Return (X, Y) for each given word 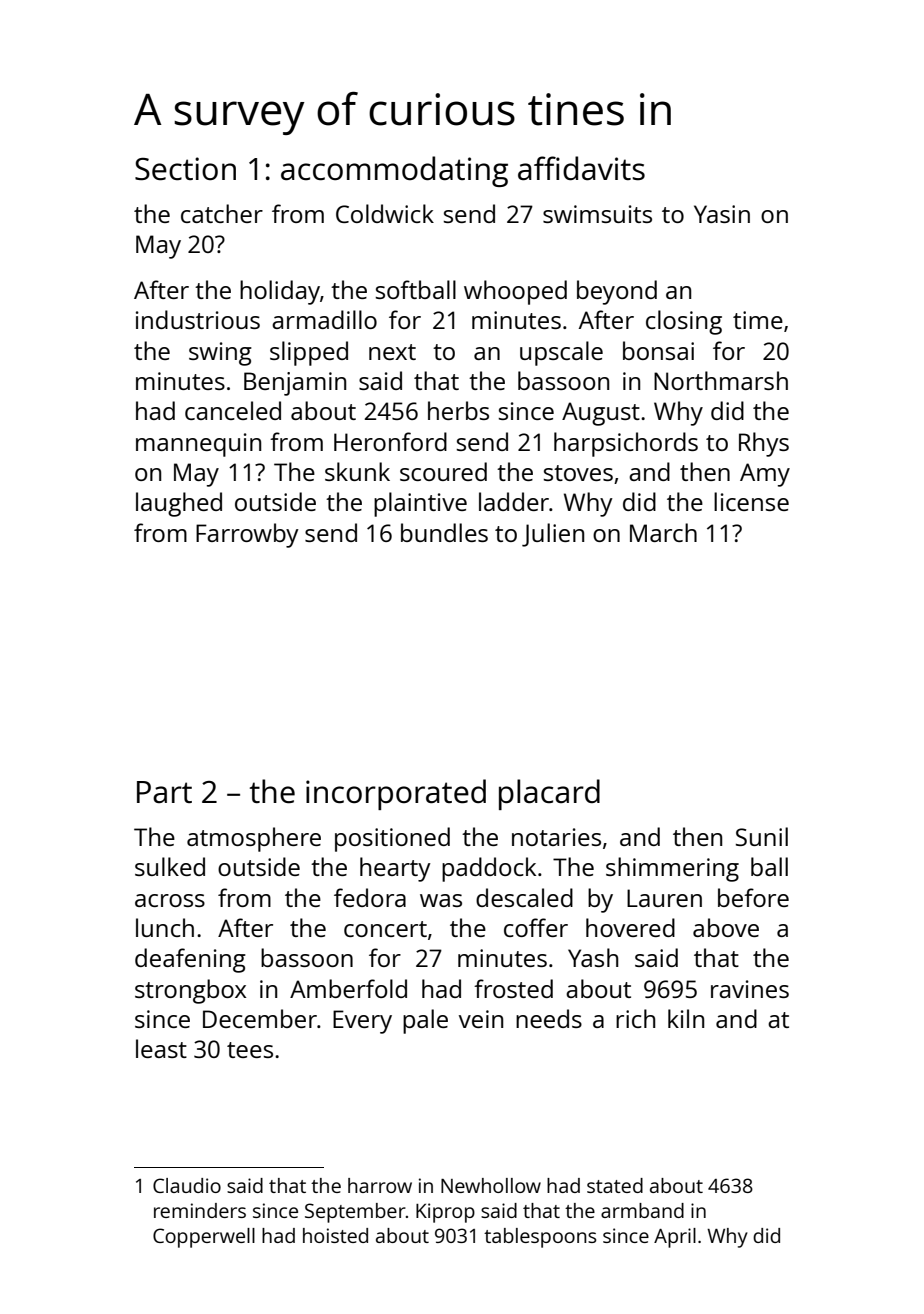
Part (164, 792)
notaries (556, 837)
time (758, 320)
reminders (200, 1210)
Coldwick (385, 213)
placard (549, 794)
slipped (309, 353)
